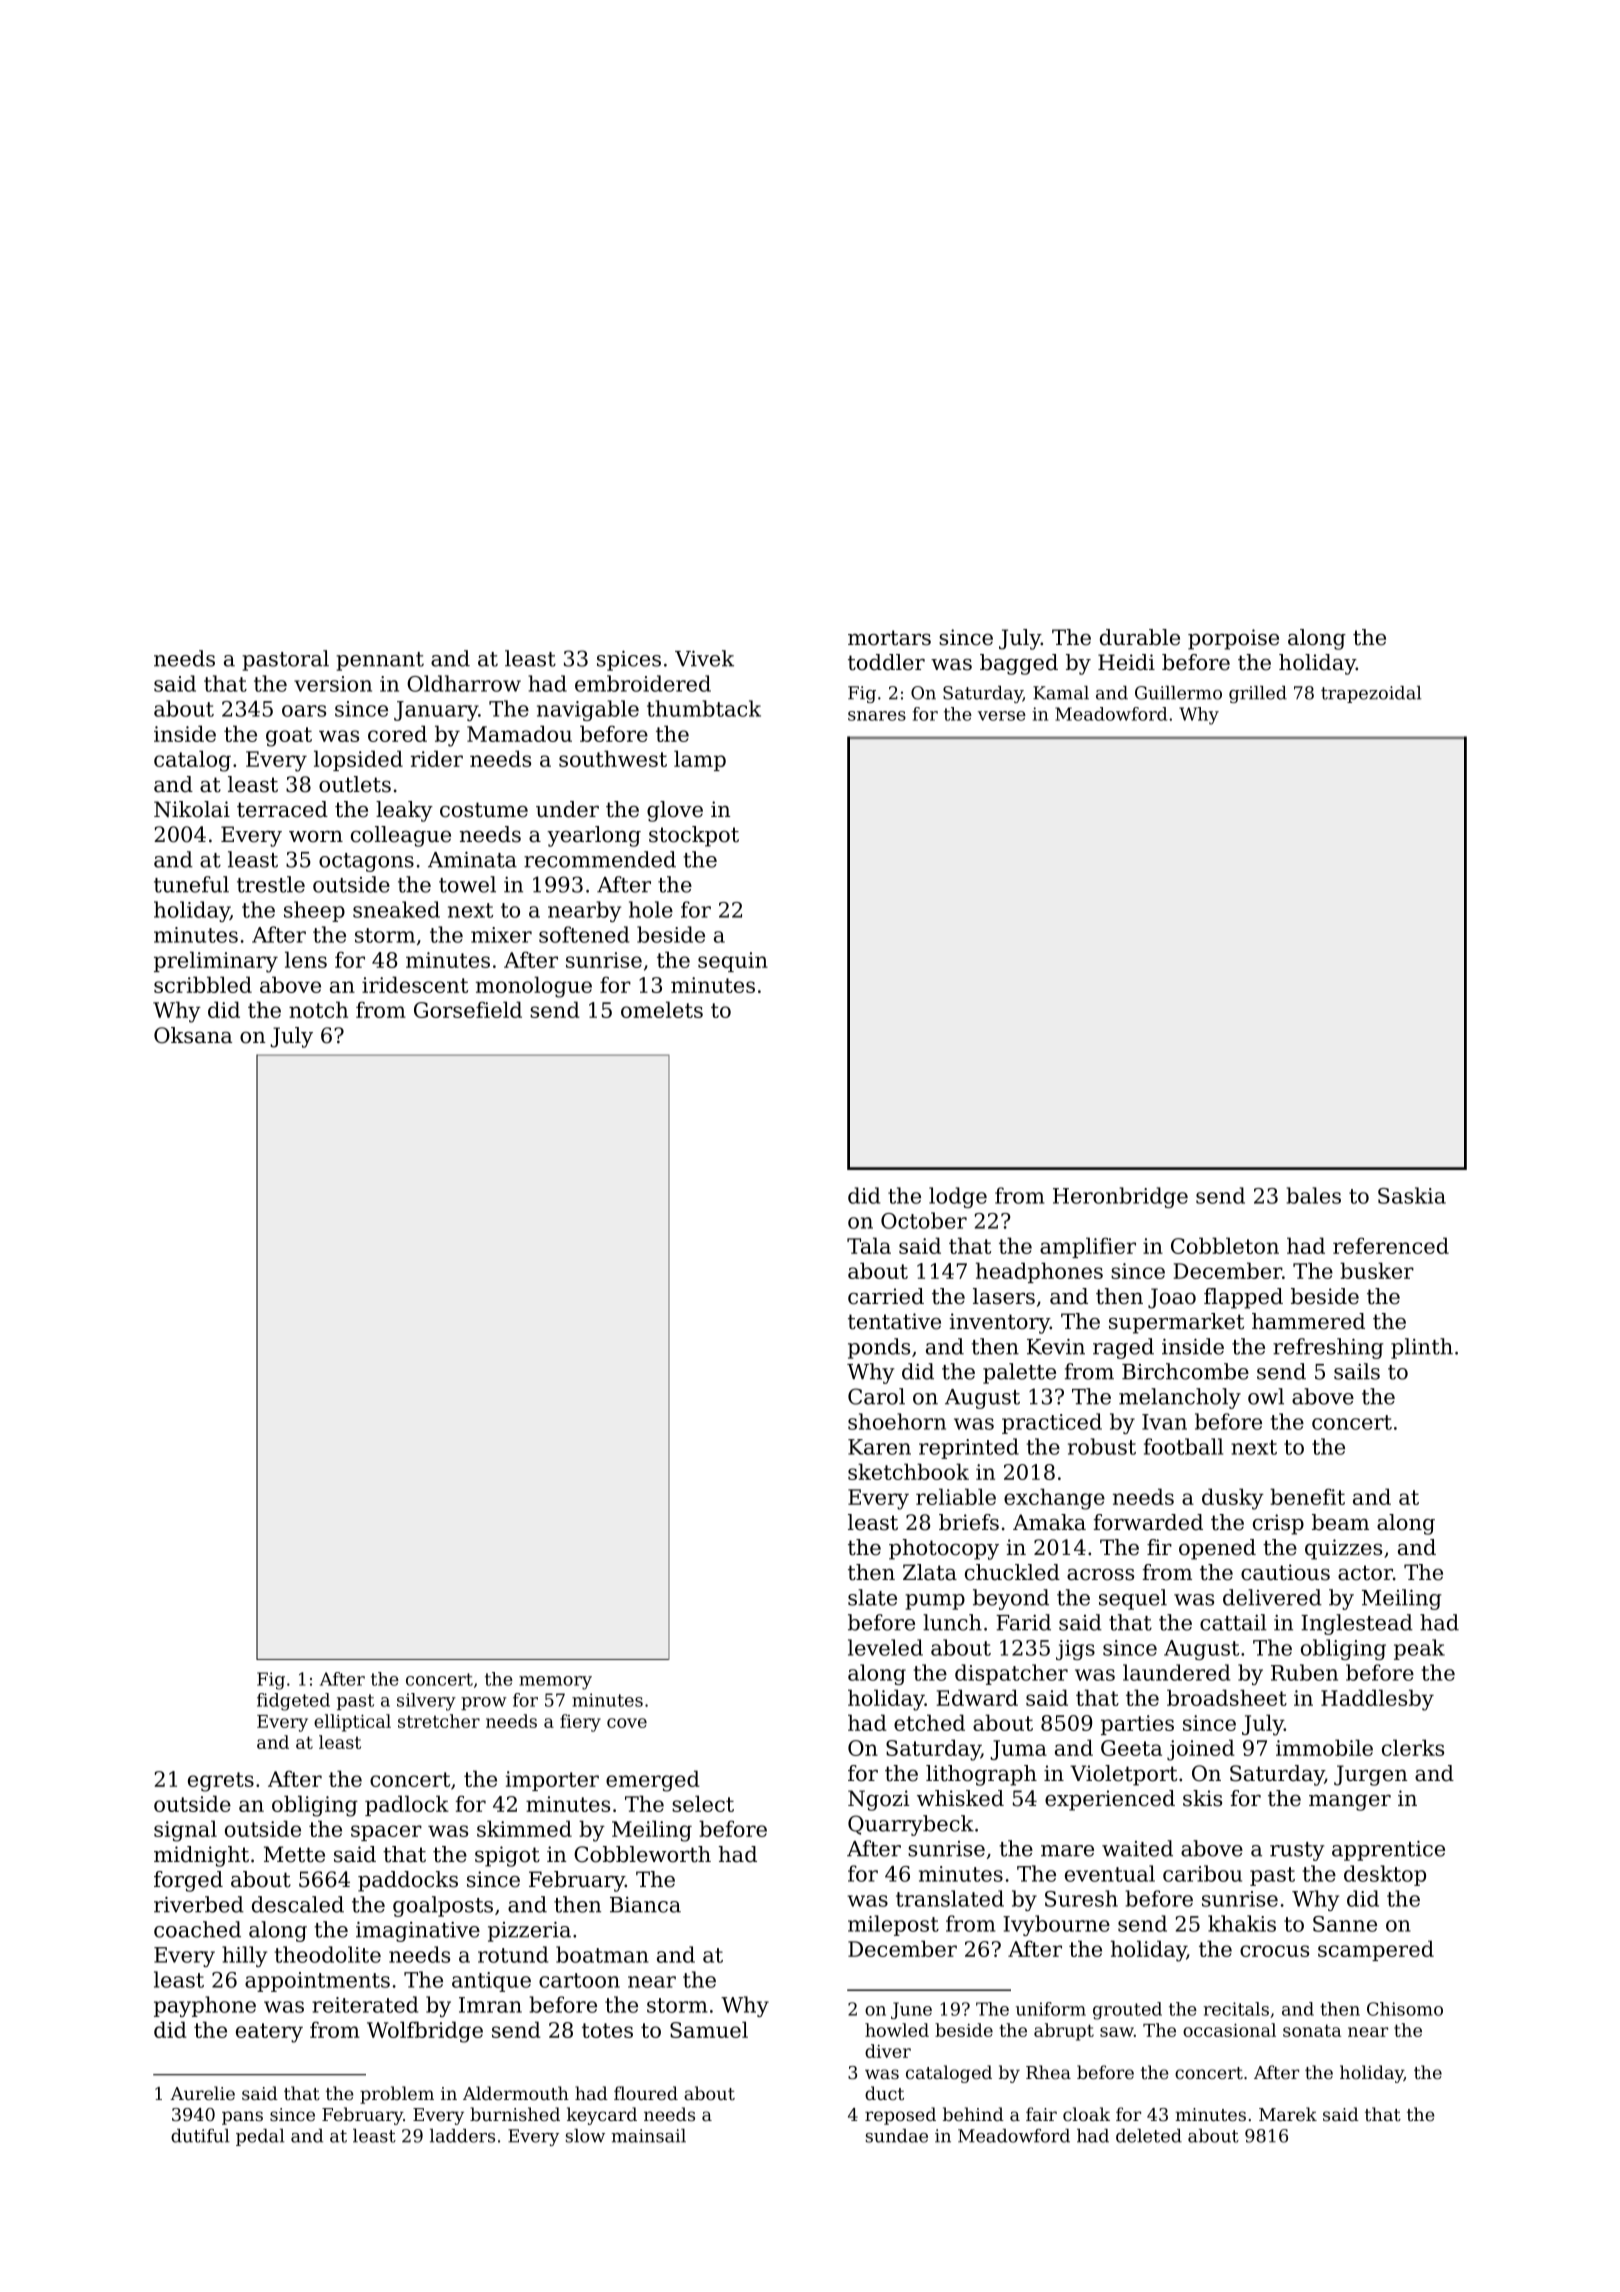 The height and width of the image is (2292, 1620). Describe the element at coordinates (333, 684) in the image. I see `version` at that location.
